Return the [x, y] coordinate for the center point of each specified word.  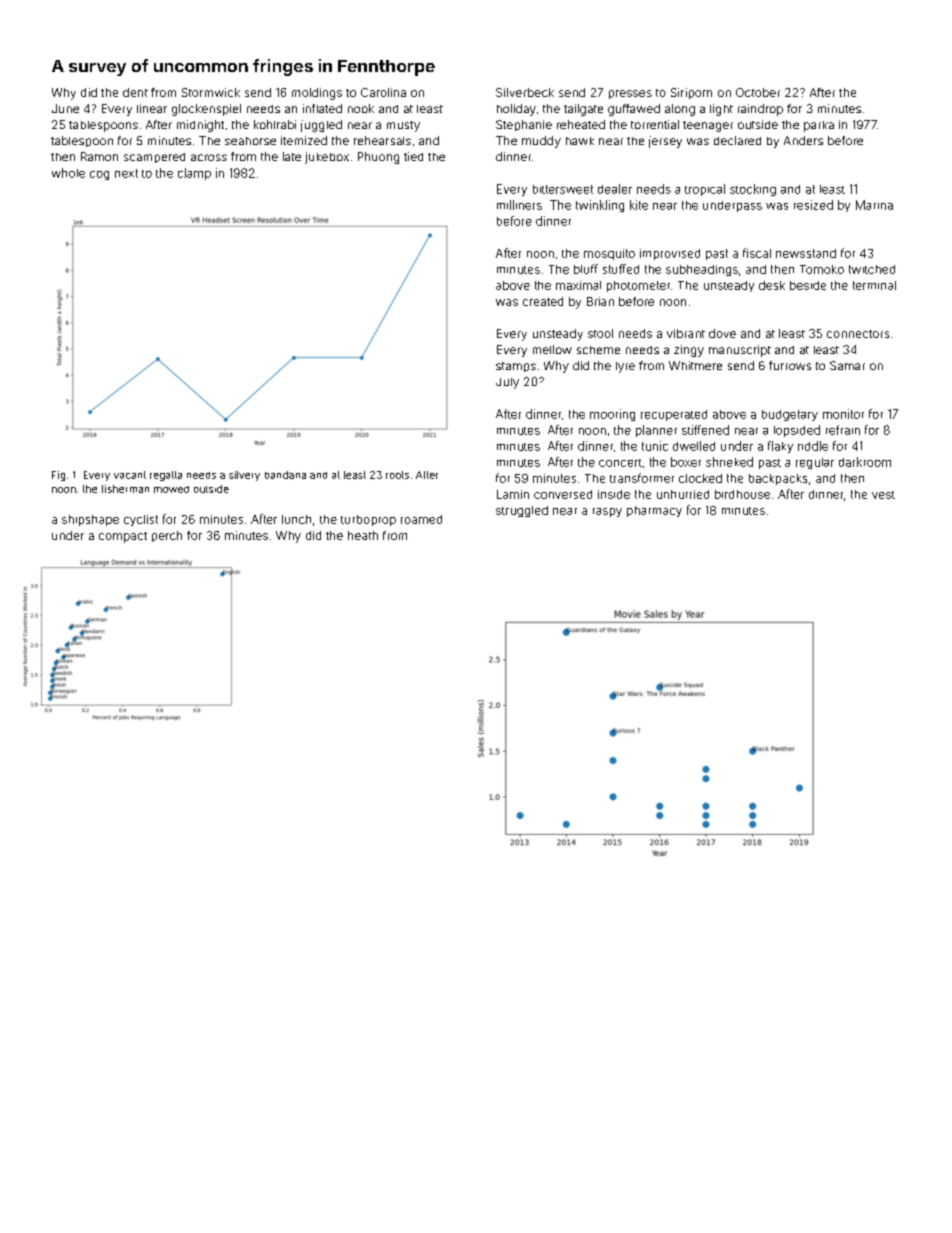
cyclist [141, 520]
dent [135, 92]
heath [363, 535]
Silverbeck [525, 92]
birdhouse [742, 494]
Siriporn [691, 93]
